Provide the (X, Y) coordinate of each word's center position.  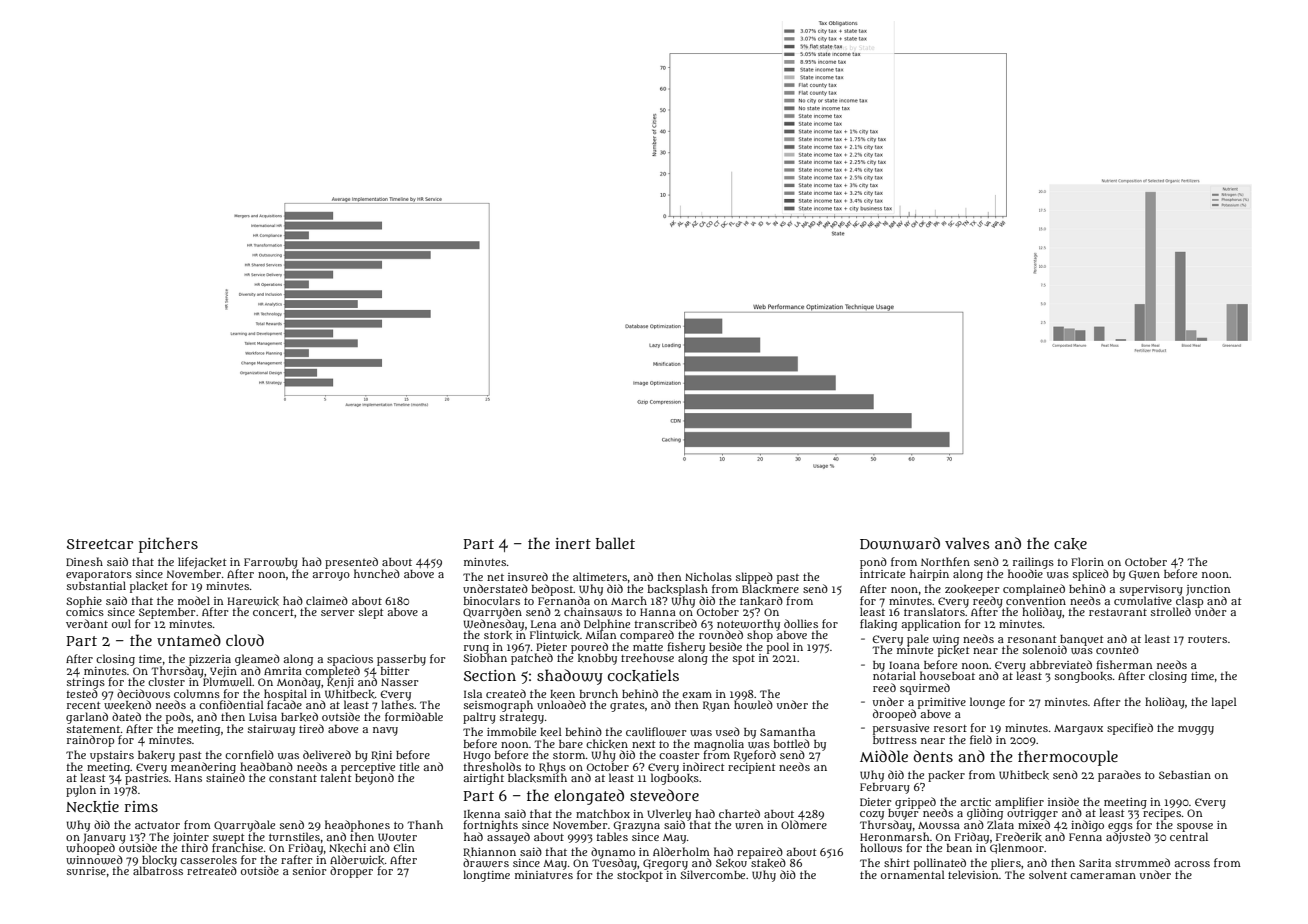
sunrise (86, 871)
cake (1070, 544)
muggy (1196, 730)
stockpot (640, 876)
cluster (166, 681)
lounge (987, 703)
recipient (752, 768)
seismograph (498, 706)
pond (873, 563)
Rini (381, 756)
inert (573, 543)
